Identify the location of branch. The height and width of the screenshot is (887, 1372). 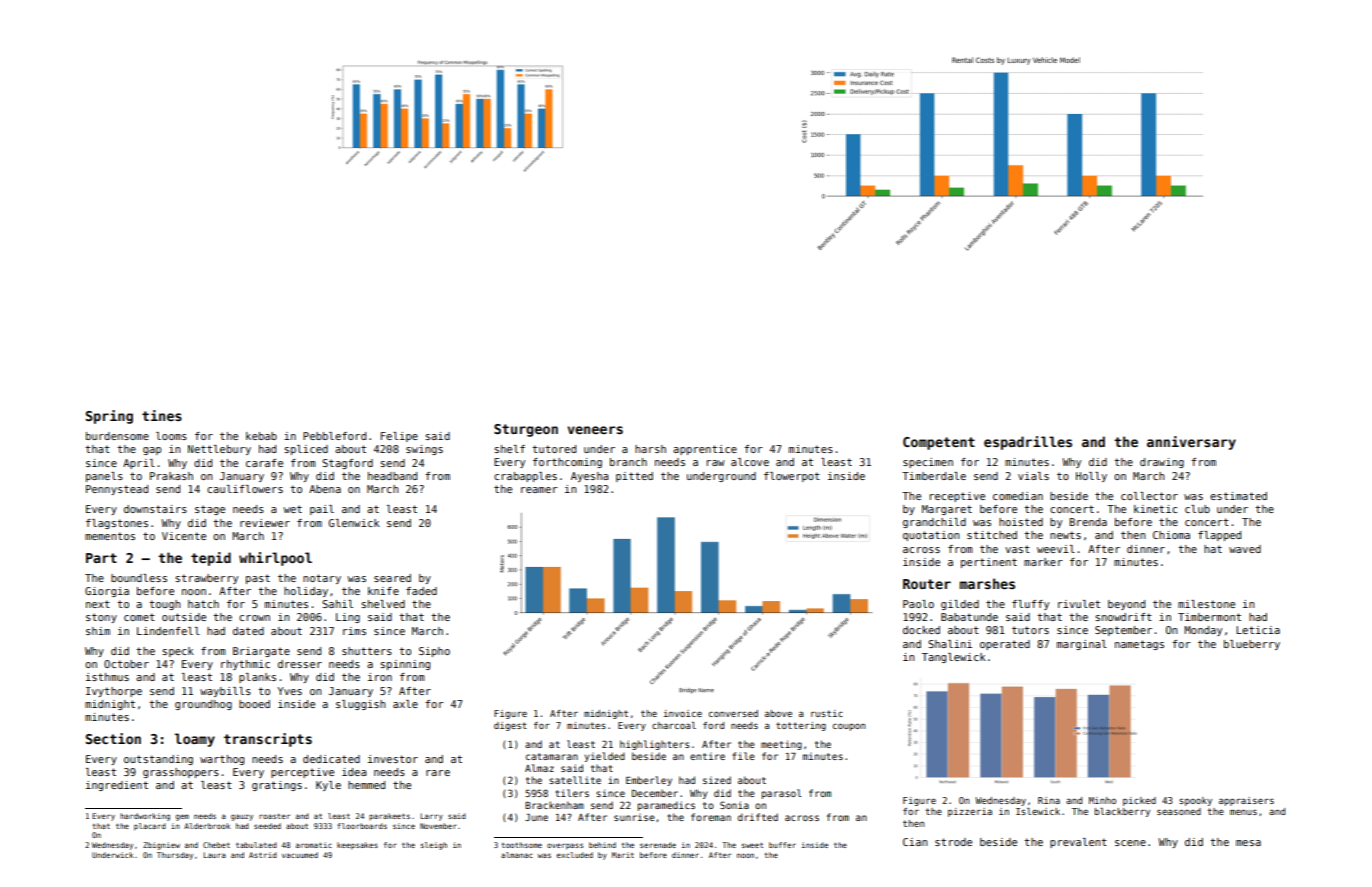
(628, 462).
